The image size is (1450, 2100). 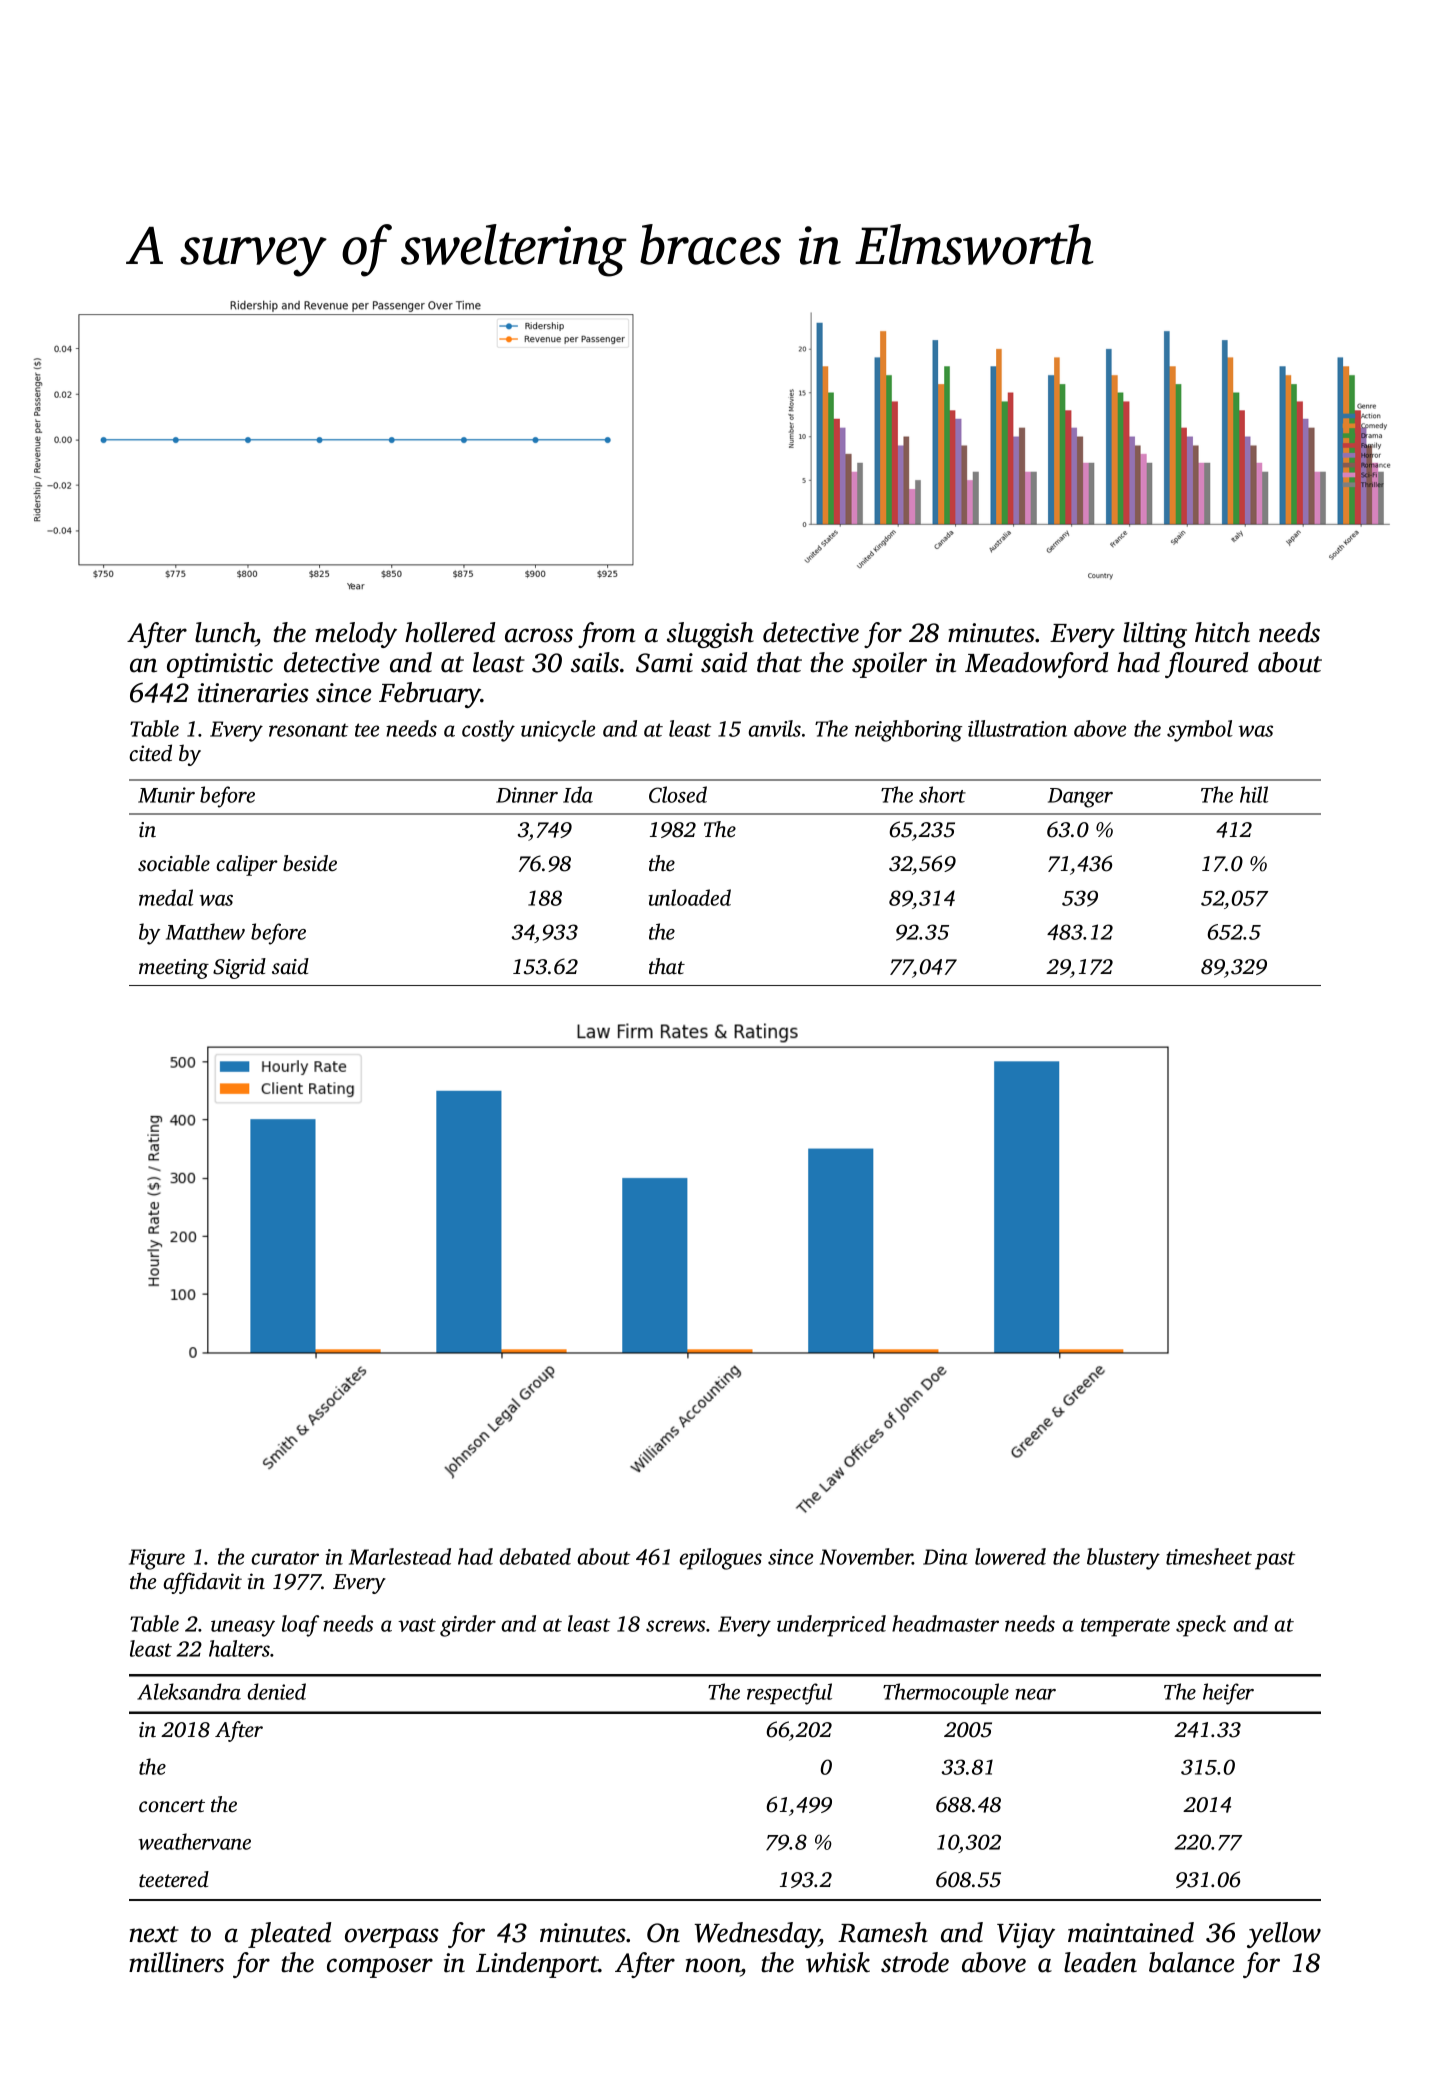 What do you see at coordinates (247, 865) in the page?
I see `caliper` at bounding box center [247, 865].
